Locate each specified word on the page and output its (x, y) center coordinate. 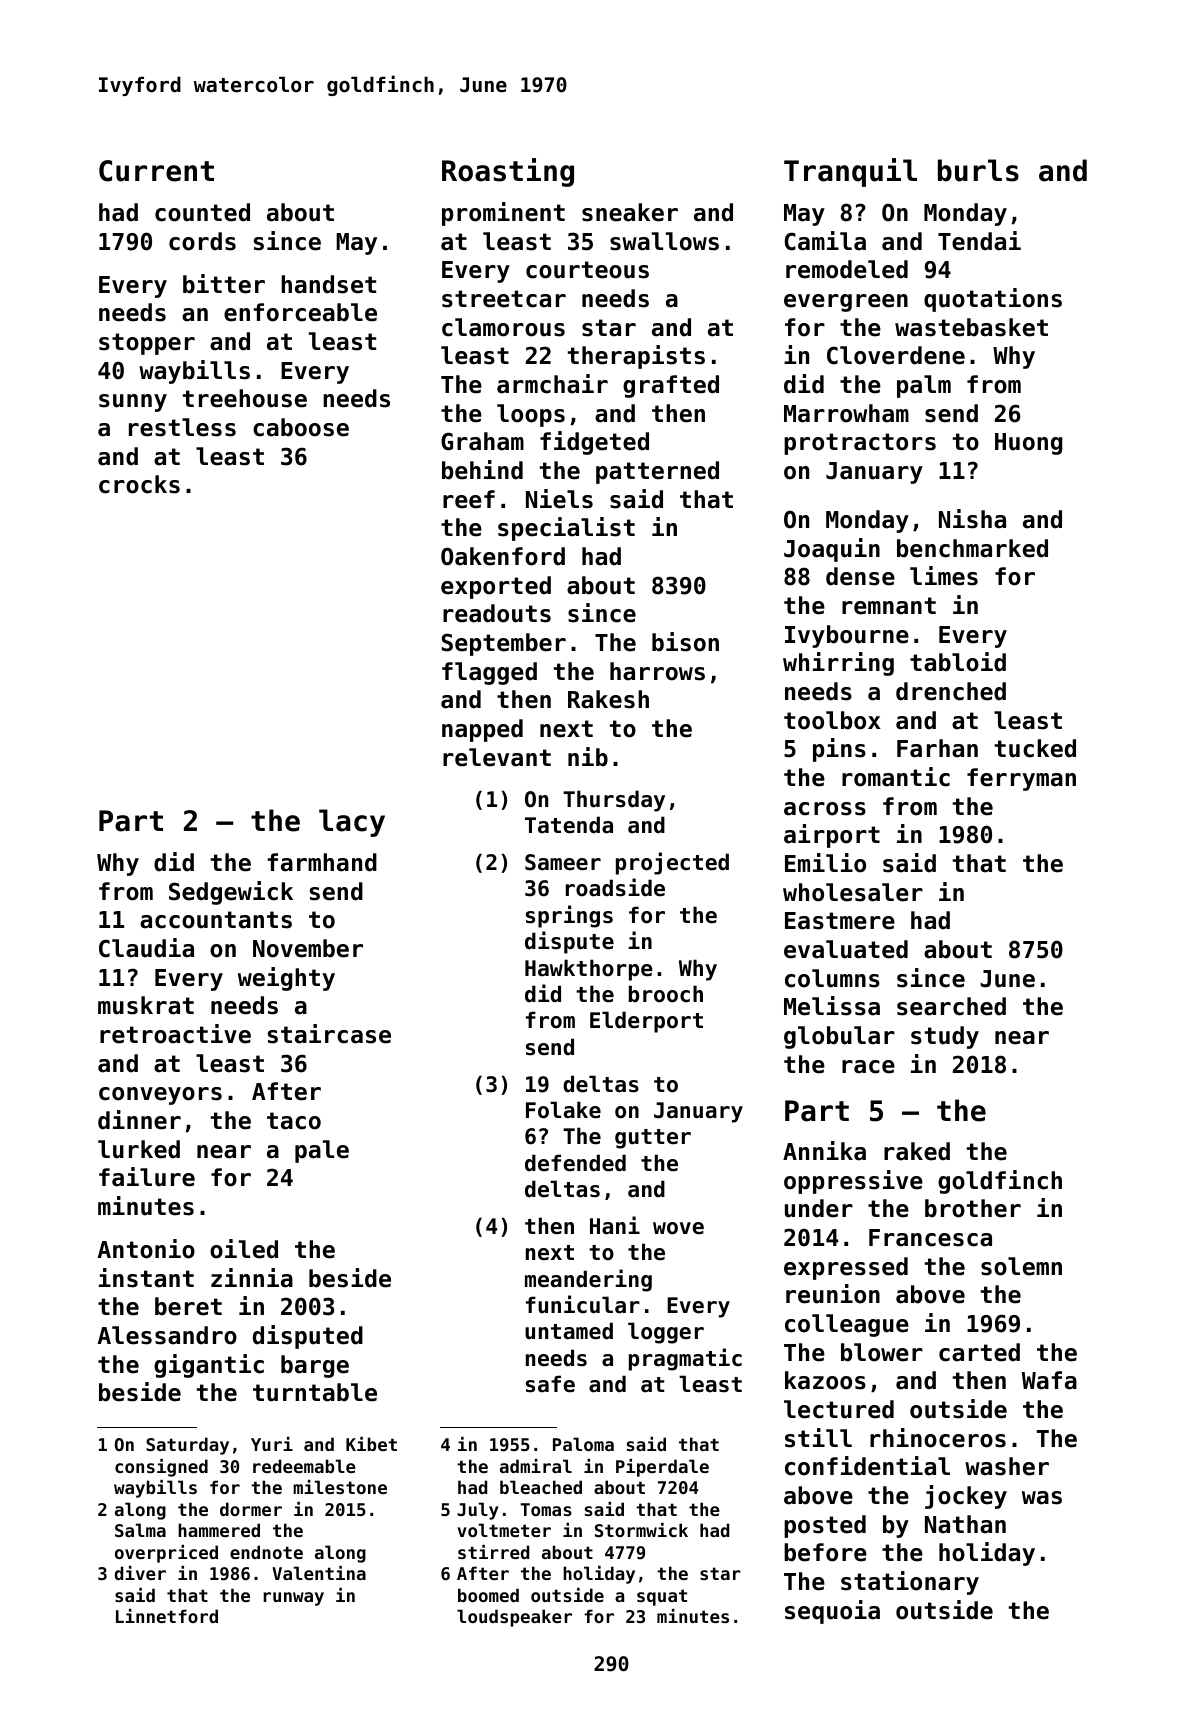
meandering (588, 1280)
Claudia (146, 948)
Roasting (508, 172)
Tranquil (850, 172)
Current (156, 171)
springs (569, 916)
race (868, 1067)
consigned (161, 1468)
